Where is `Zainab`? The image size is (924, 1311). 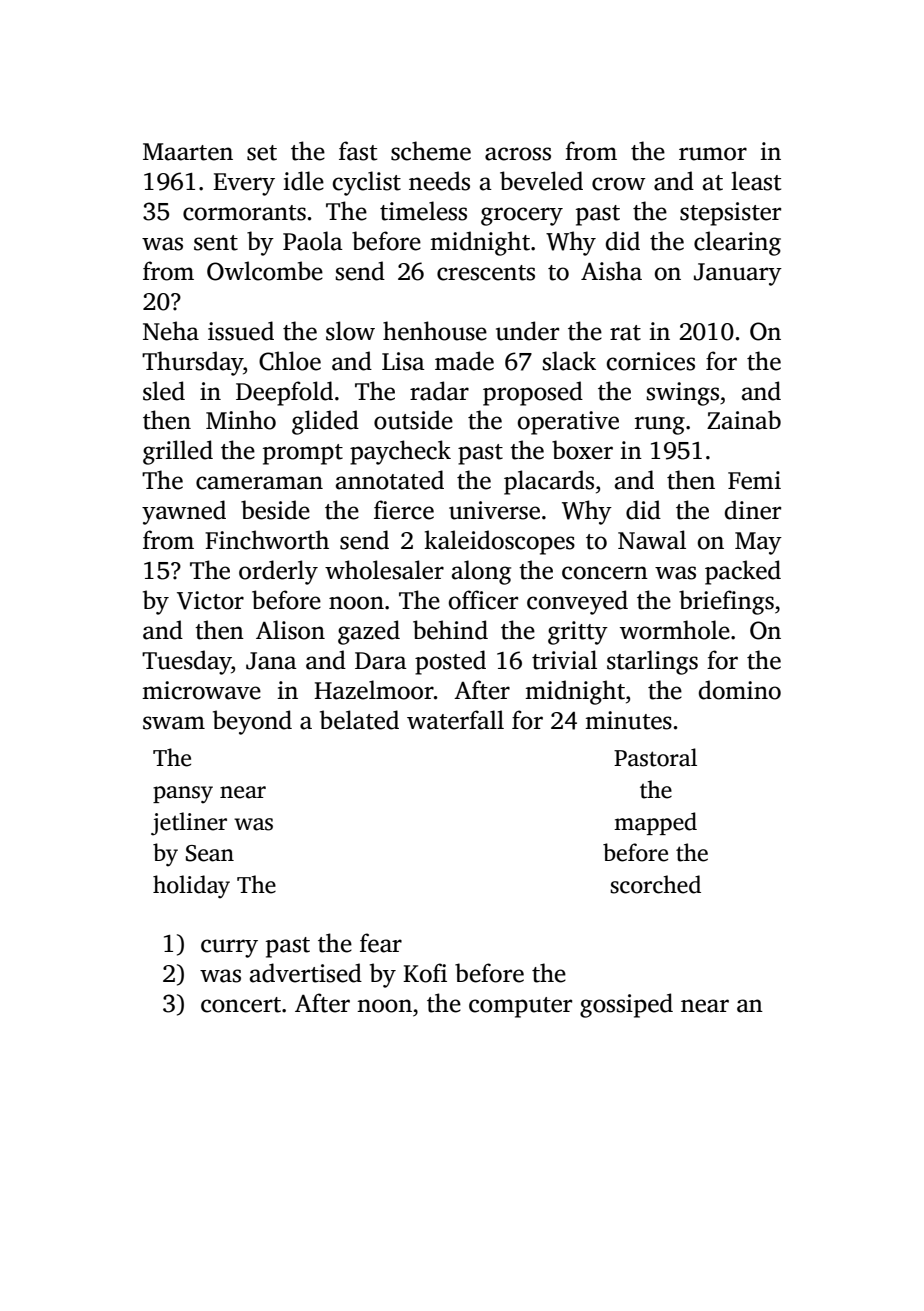
Zainab is located at coordinates (744, 420).
